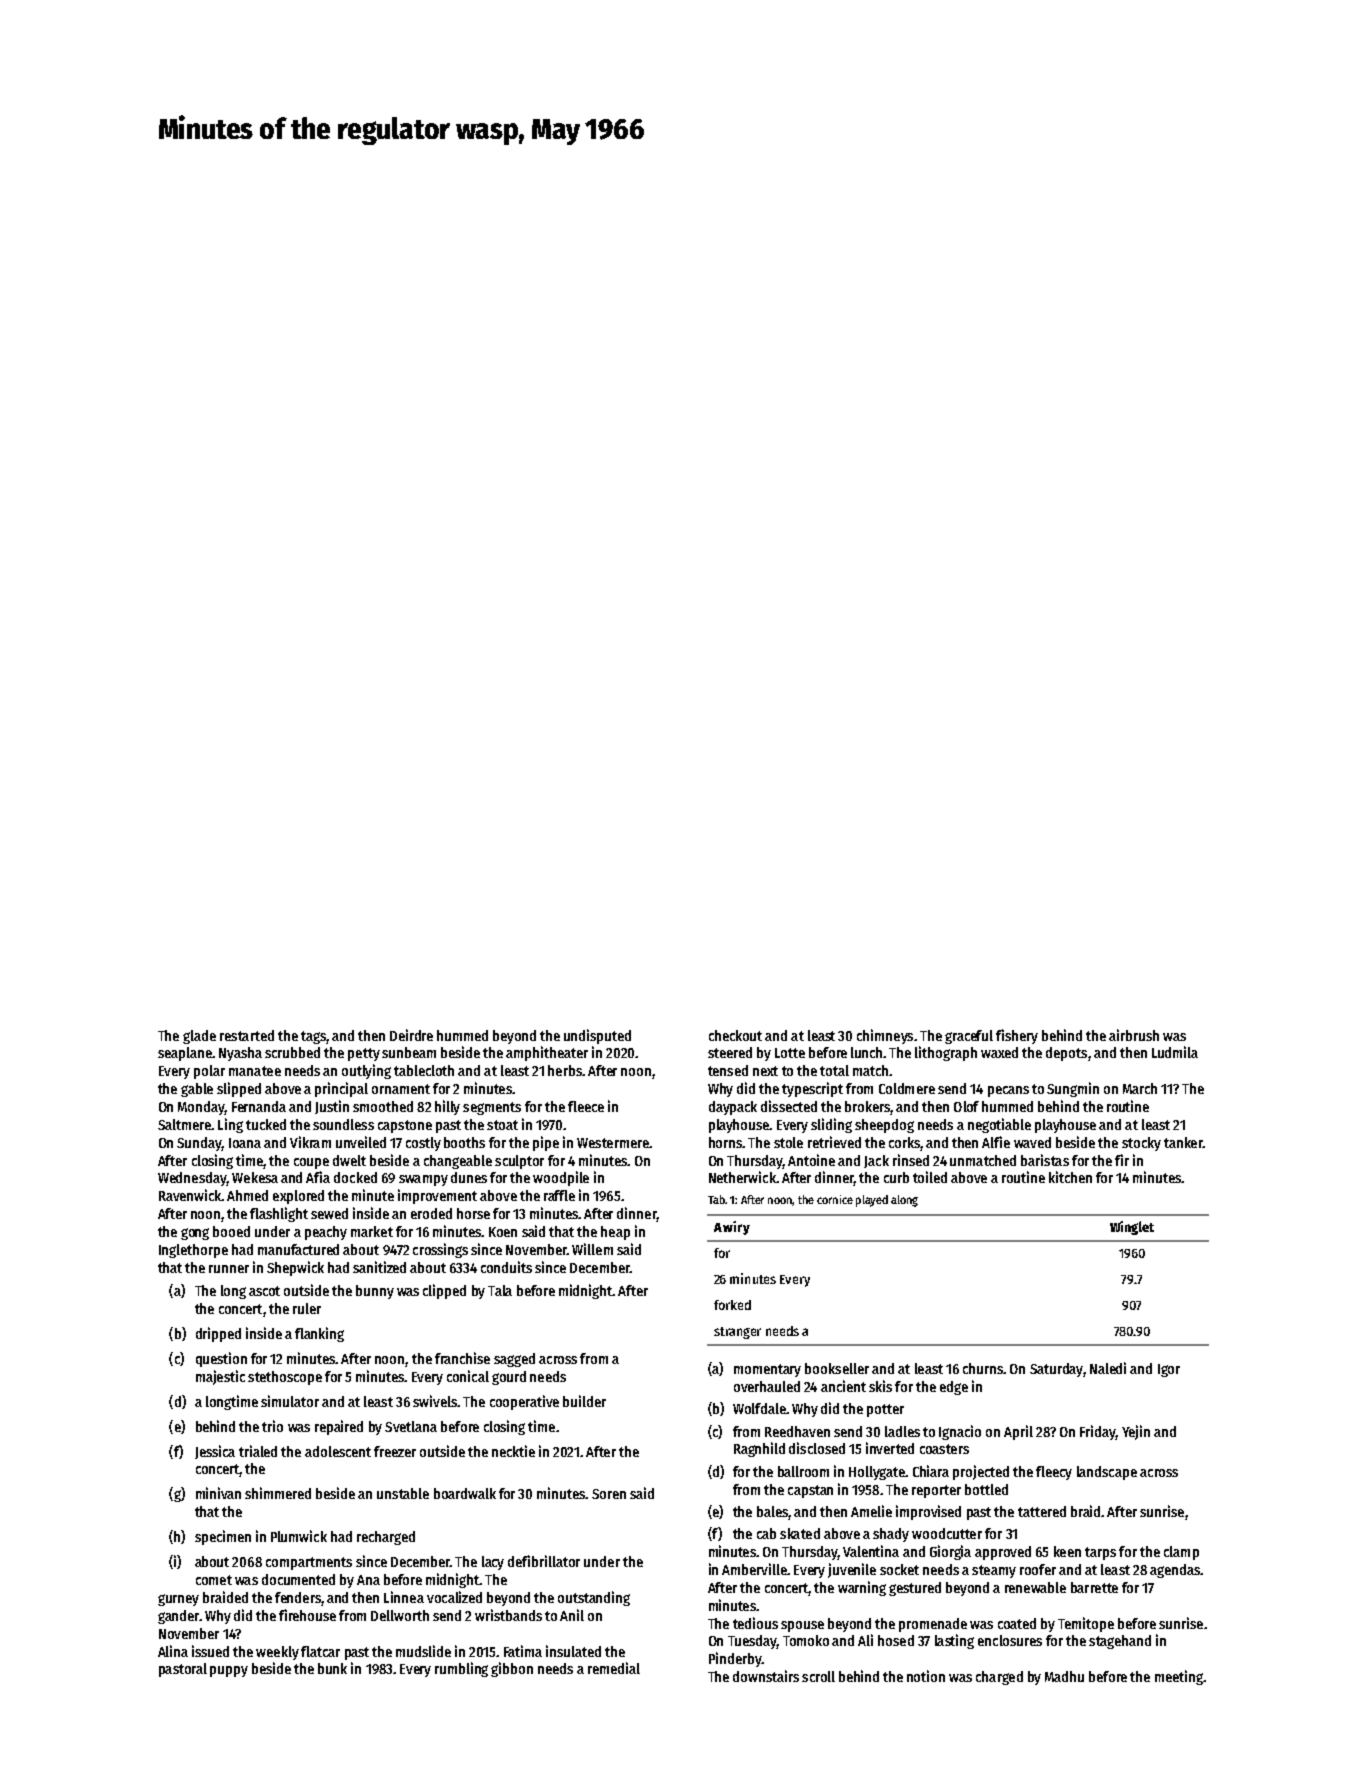 This page has width=1367, height=1769. Describe the element at coordinates (788, 1142) in the page. I see `stole` at that location.
